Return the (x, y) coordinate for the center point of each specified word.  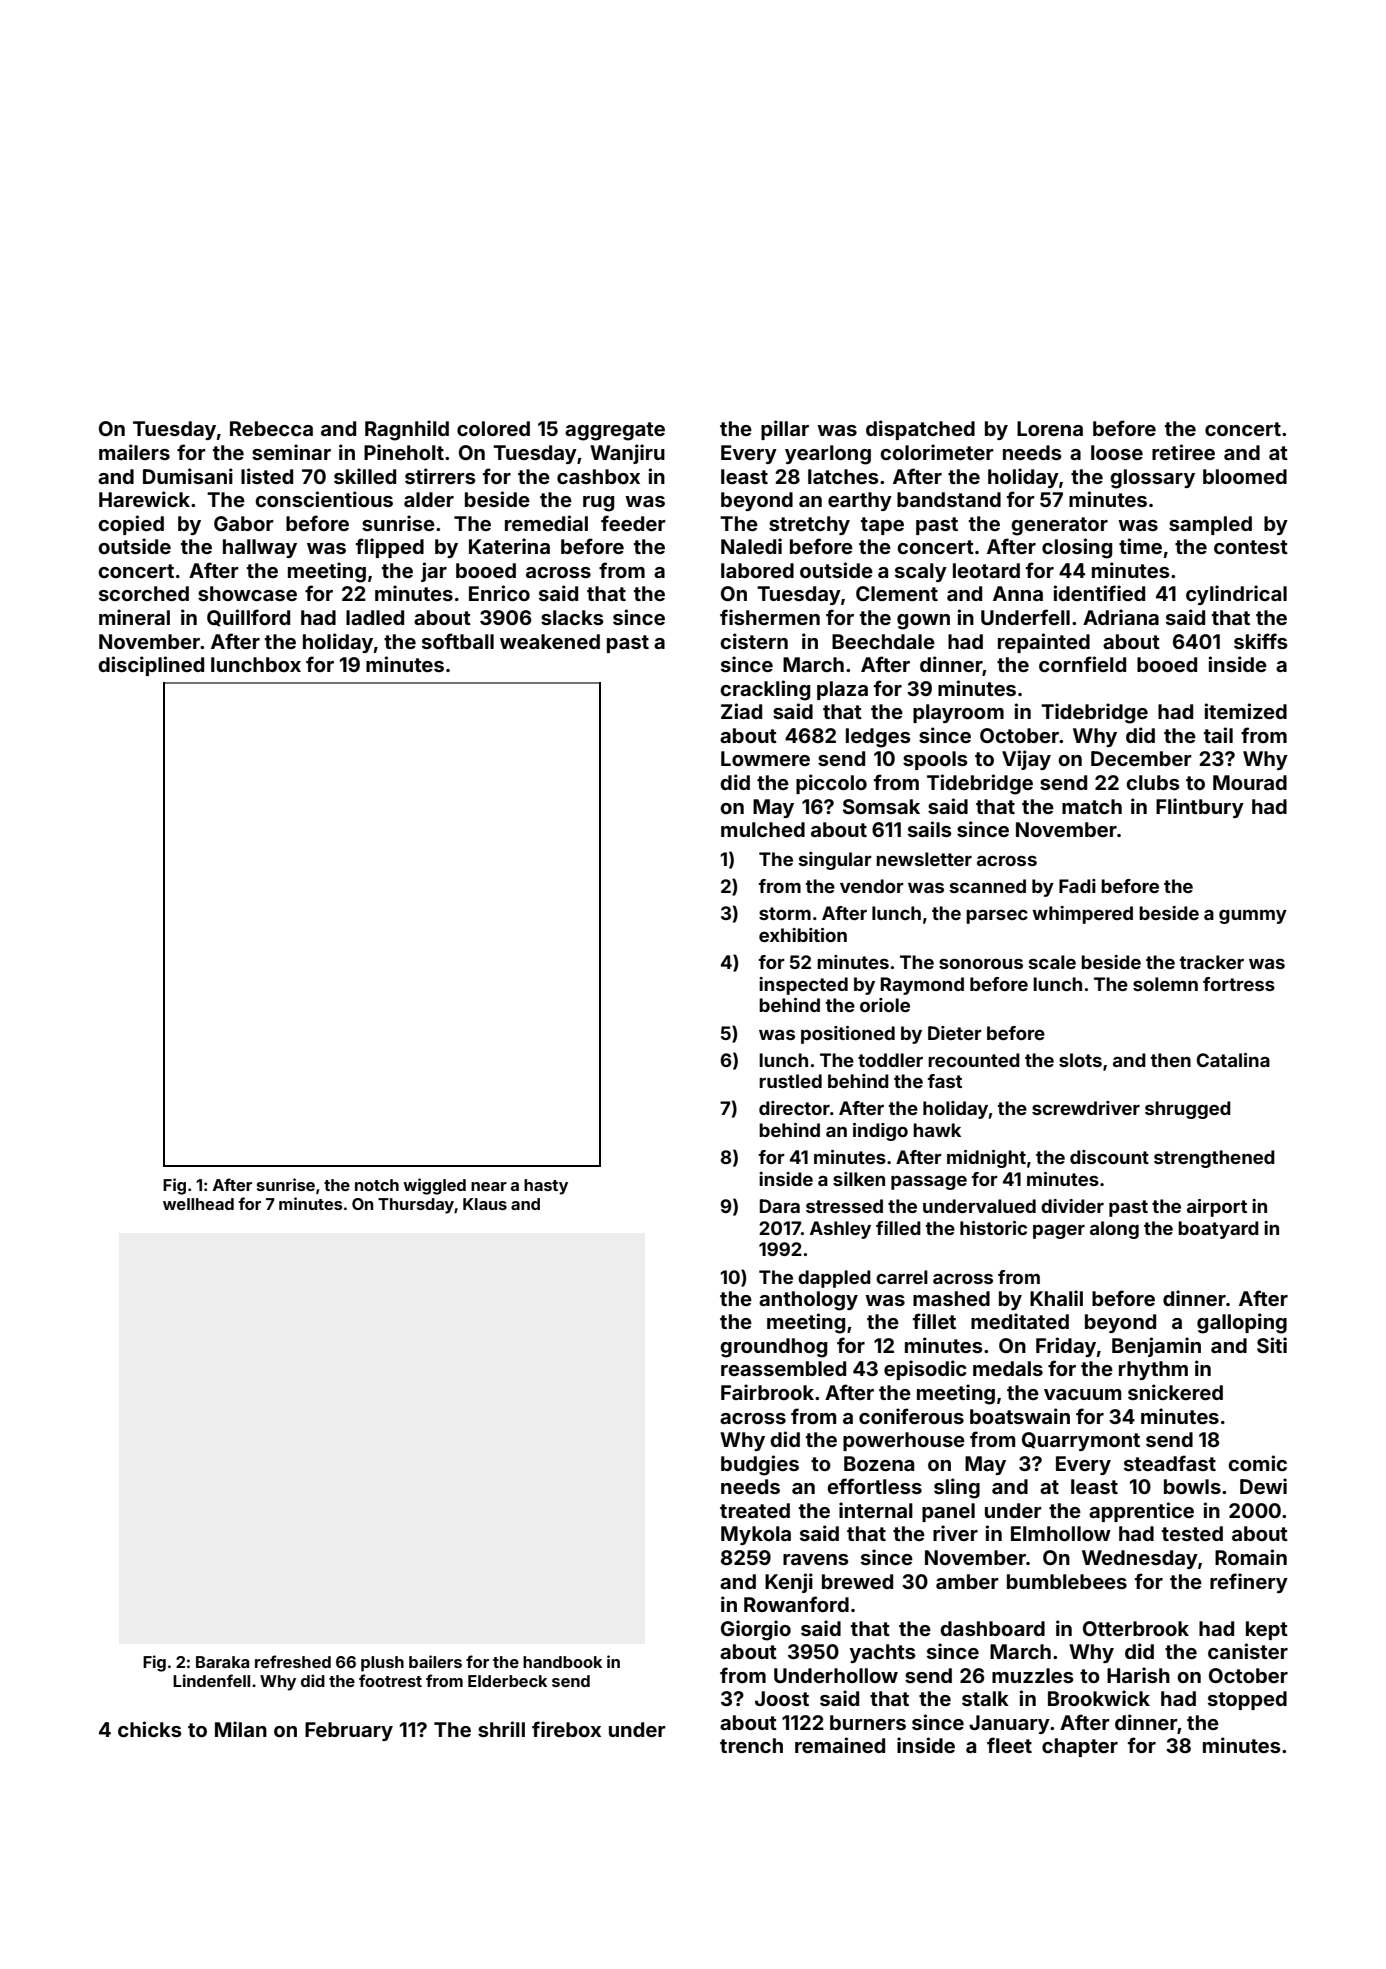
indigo (880, 1132)
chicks (150, 1729)
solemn (1165, 984)
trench (751, 1745)
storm (785, 913)
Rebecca (271, 428)
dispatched (920, 430)
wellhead (198, 1204)
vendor (872, 886)
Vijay (1026, 760)
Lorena (1050, 428)
